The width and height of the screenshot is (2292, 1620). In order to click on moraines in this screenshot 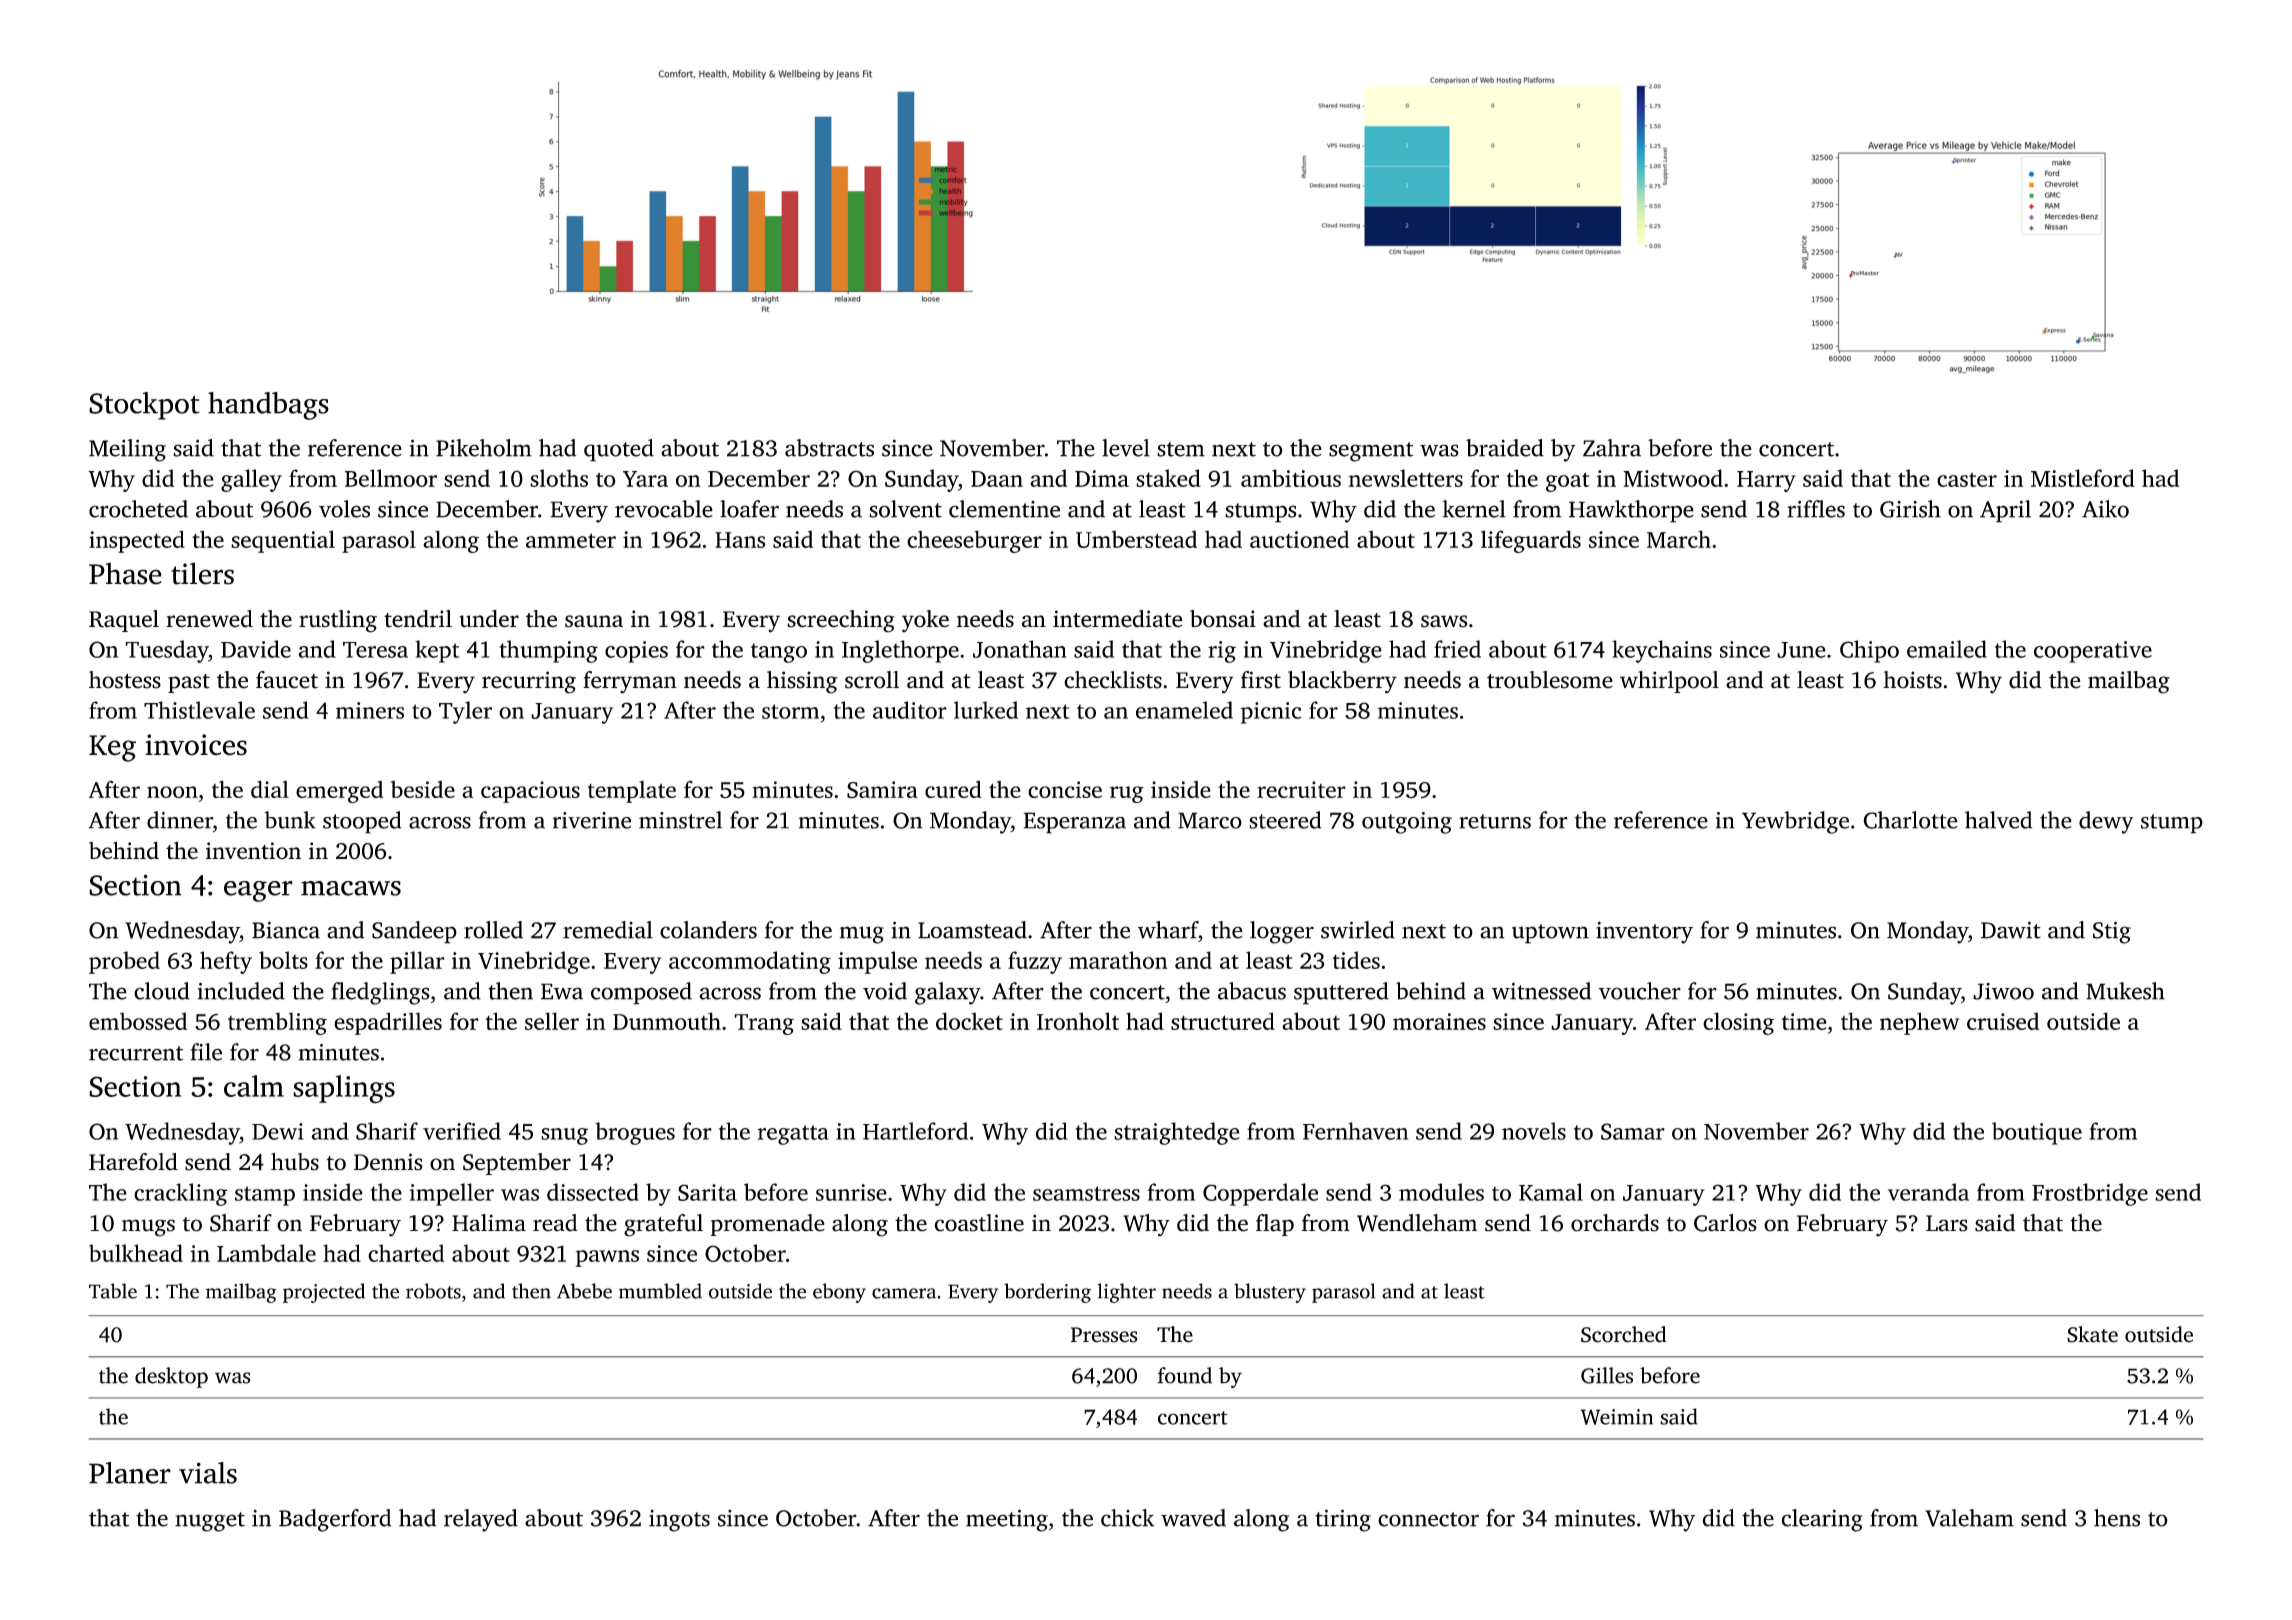, I will do `click(1439, 1021)`.
